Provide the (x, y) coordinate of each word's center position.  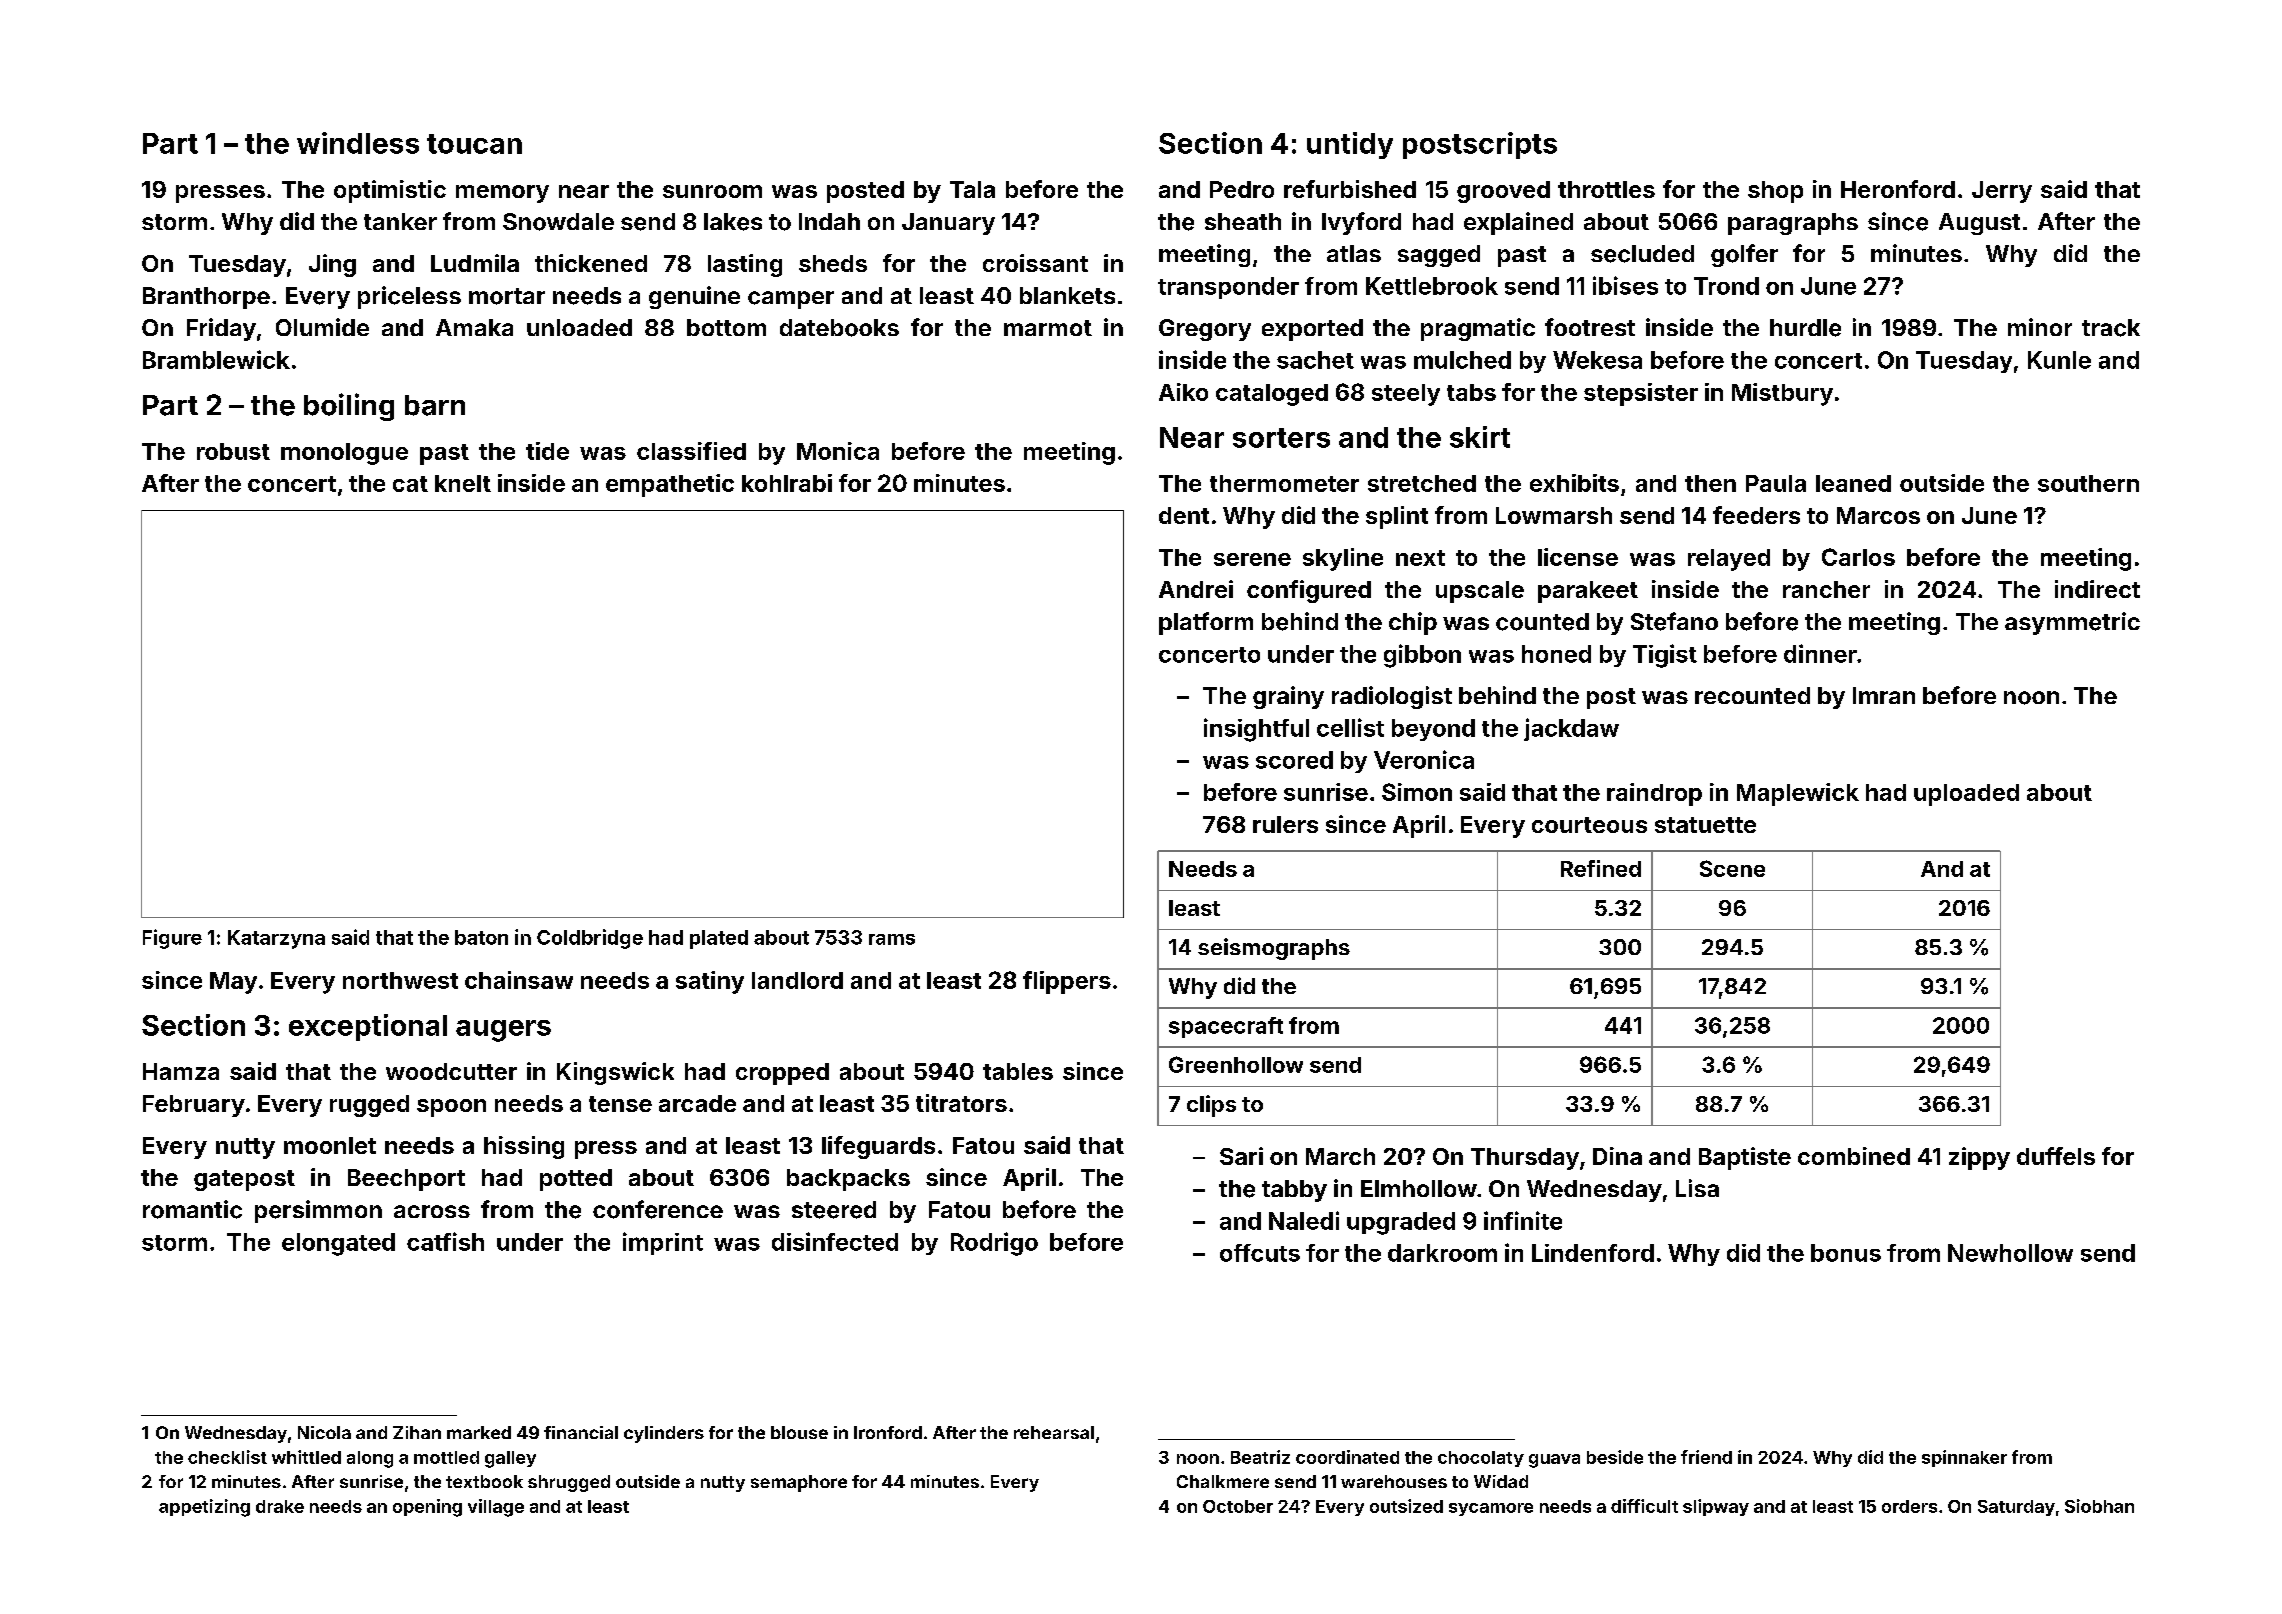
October (1238, 1506)
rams (892, 939)
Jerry (2002, 192)
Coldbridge (590, 939)
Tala (972, 189)
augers (503, 1031)
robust (233, 451)
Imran (1884, 695)
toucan (474, 144)
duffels (2056, 1156)
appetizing (204, 1508)
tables (1018, 1071)
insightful (1256, 730)
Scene (1732, 868)
